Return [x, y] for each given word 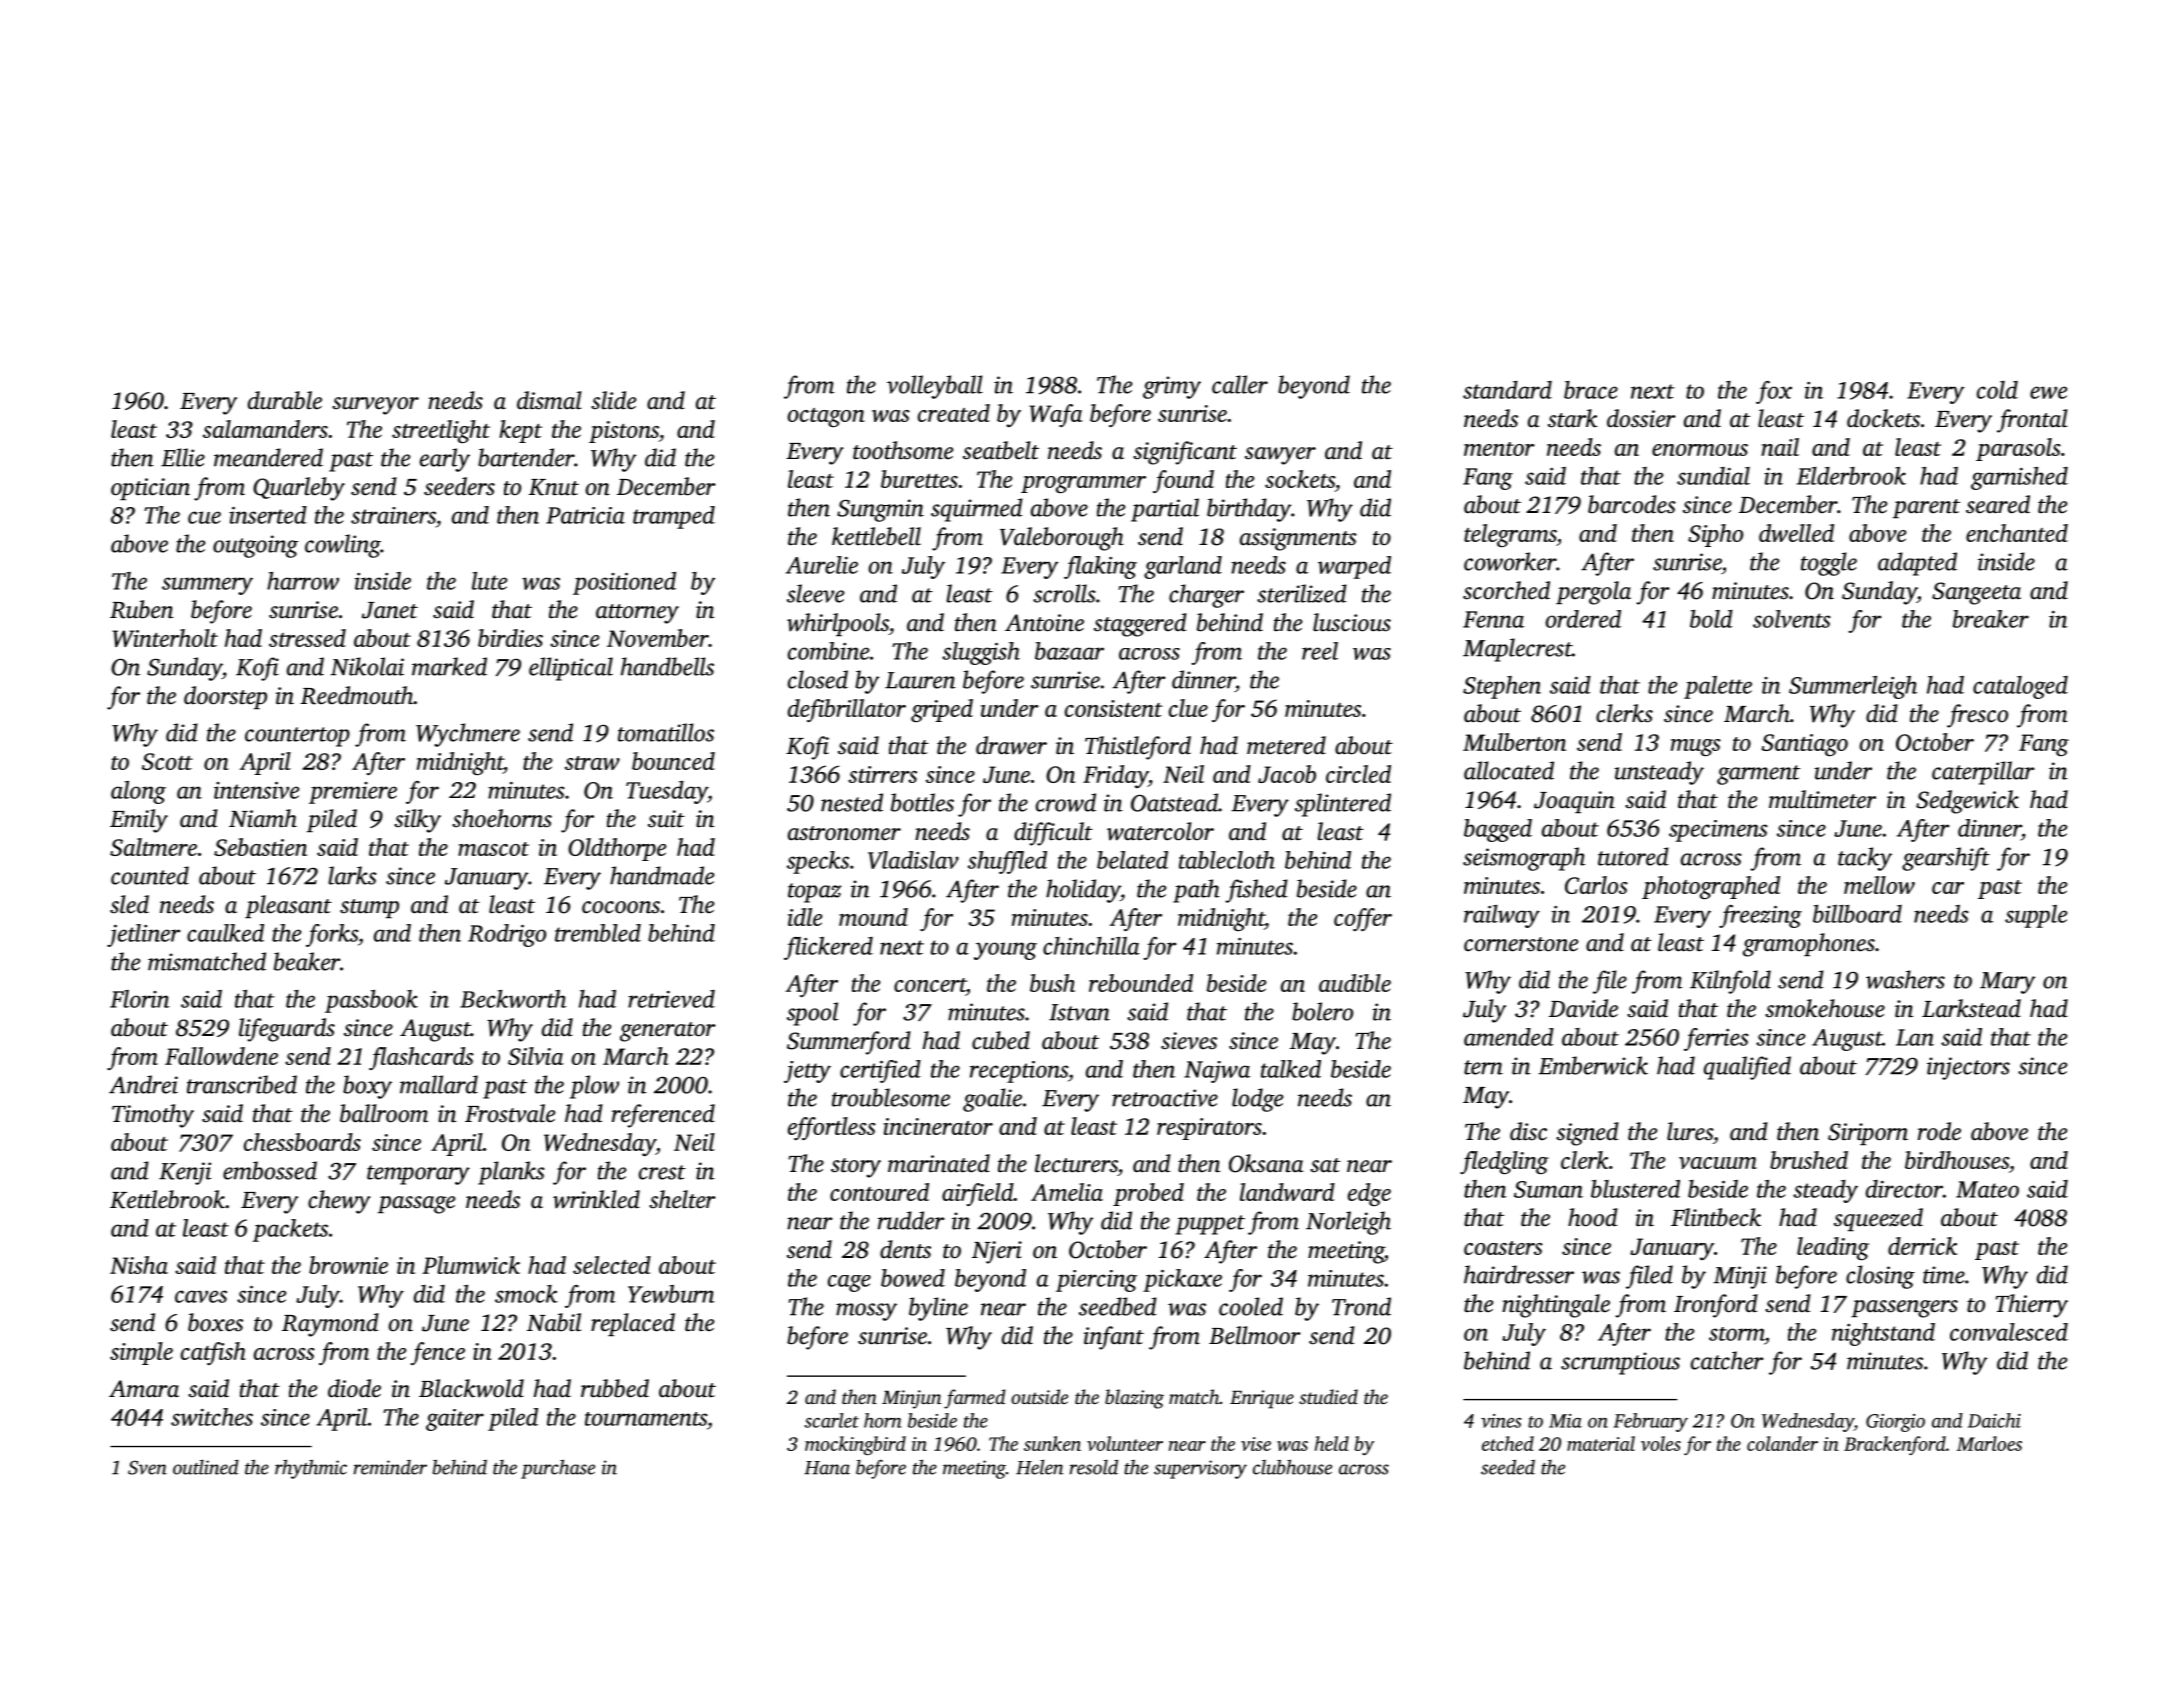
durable [285, 400]
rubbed [615, 1388]
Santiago [1804, 745]
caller [1240, 384]
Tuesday [667, 792]
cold [1997, 390]
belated [1132, 860]
